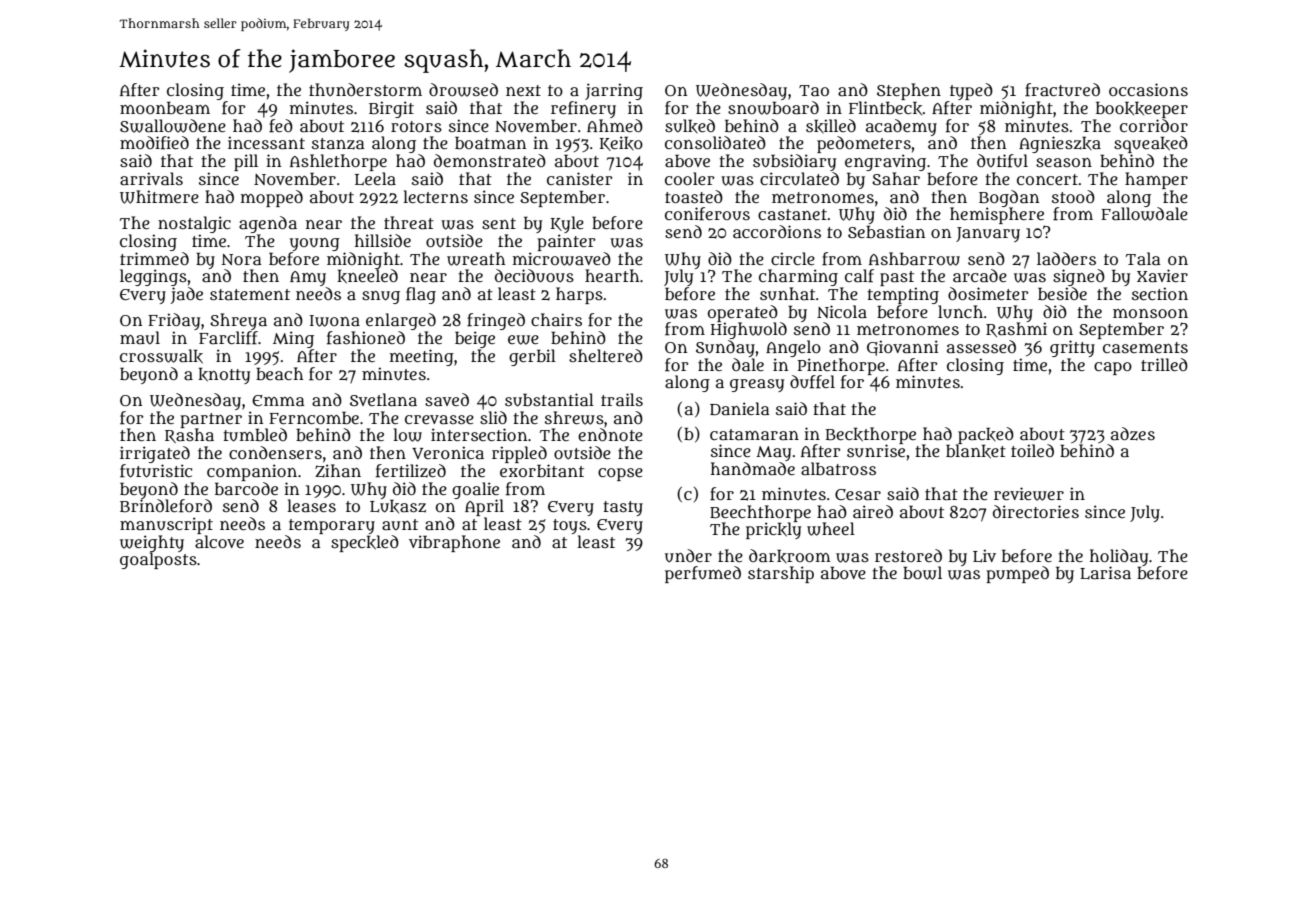 The width and height of the page is (1308, 924). Describe the element at coordinates (338, 162) in the page. I see `Ashlethorpe` at that location.
